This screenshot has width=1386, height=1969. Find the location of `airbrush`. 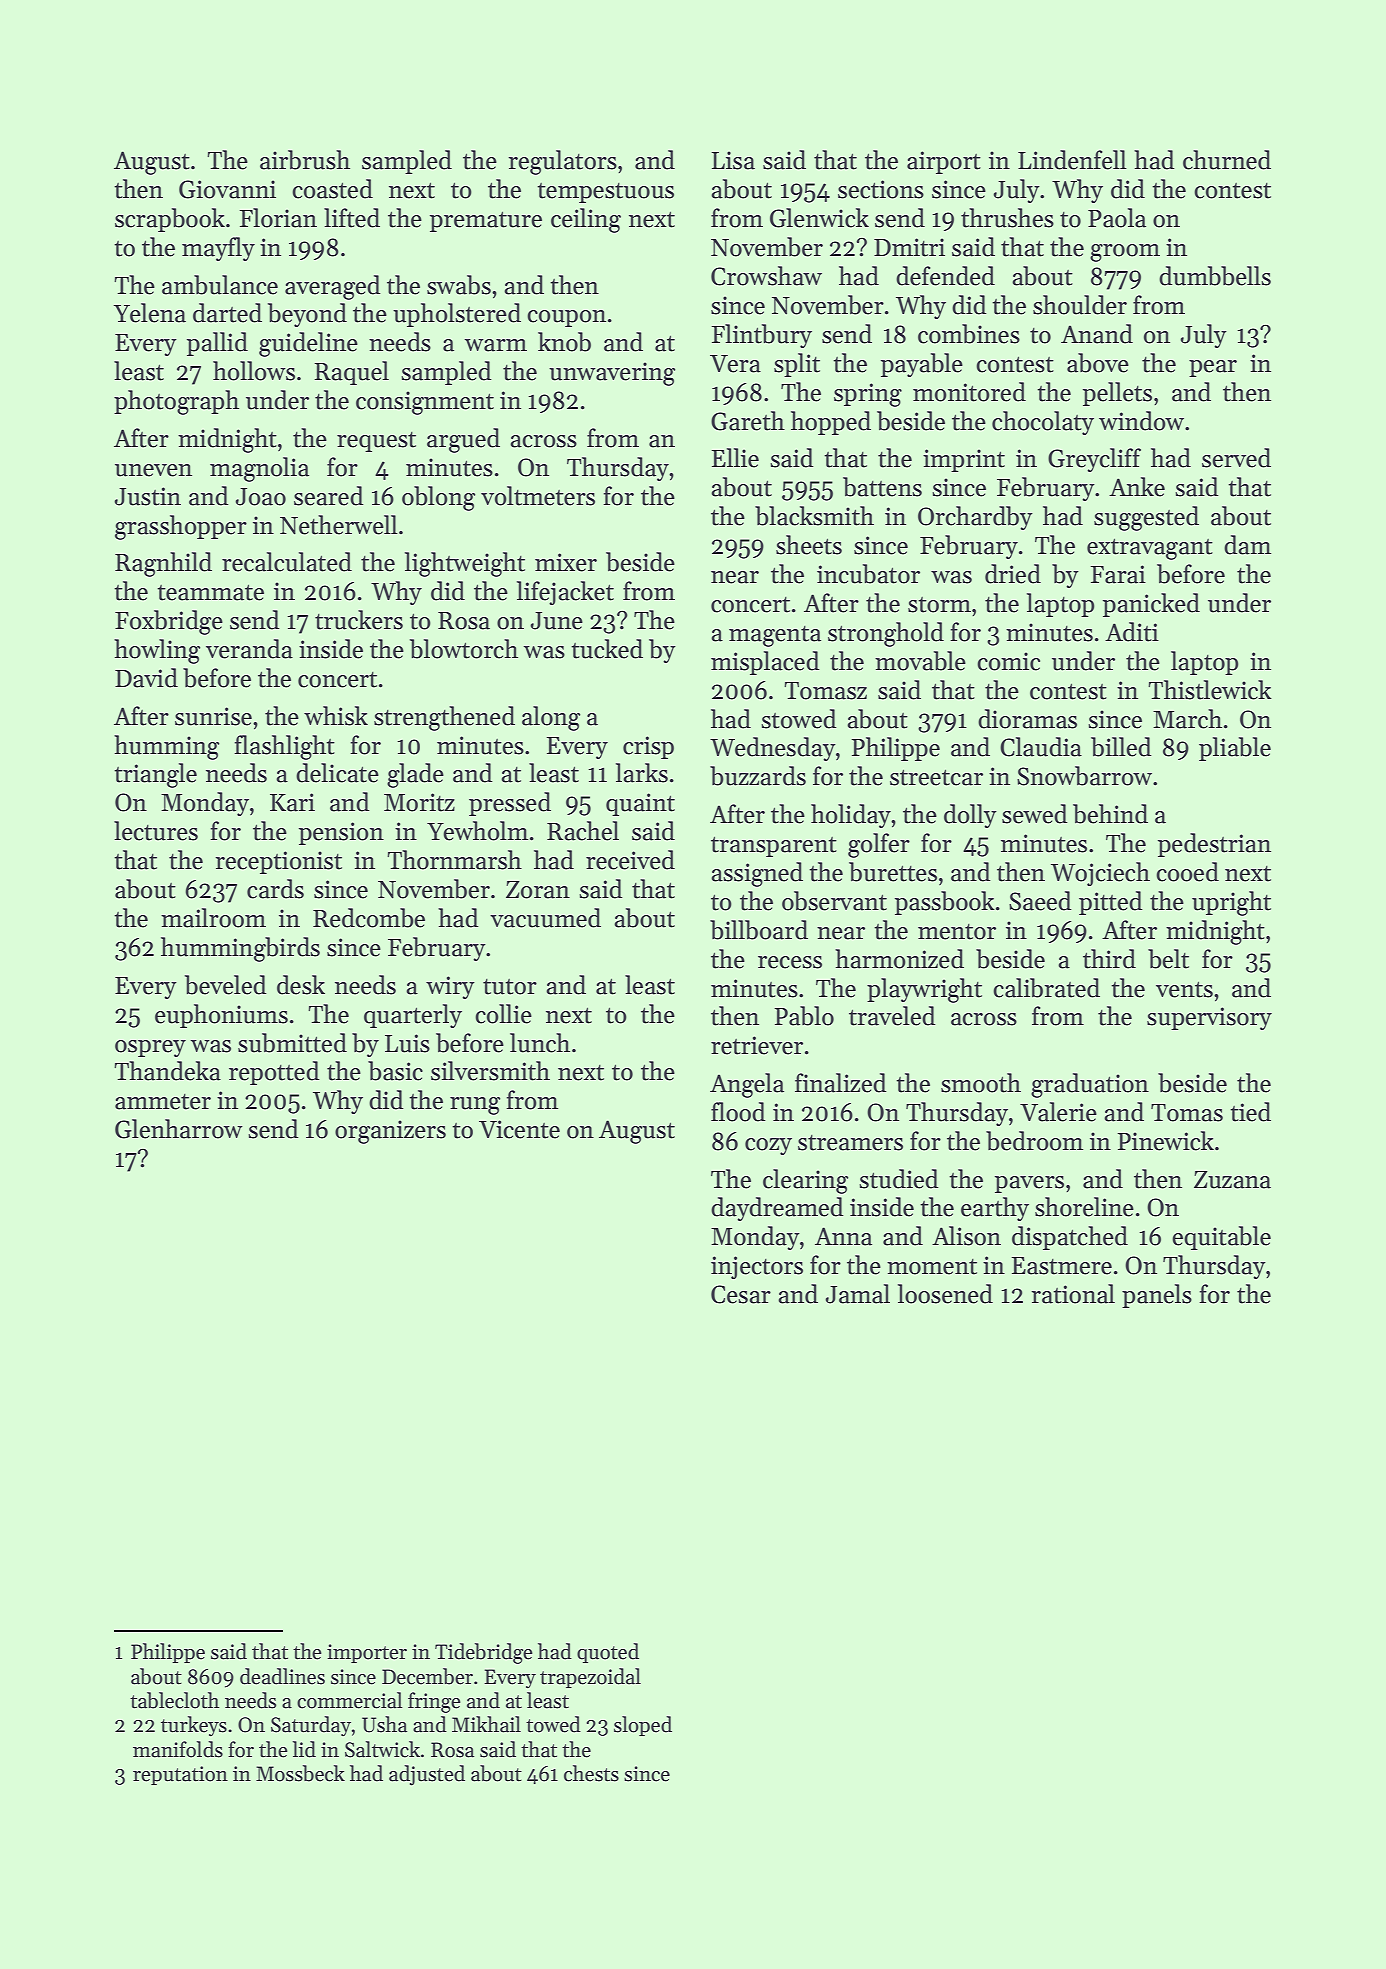

airbrush is located at coordinates (305, 160).
